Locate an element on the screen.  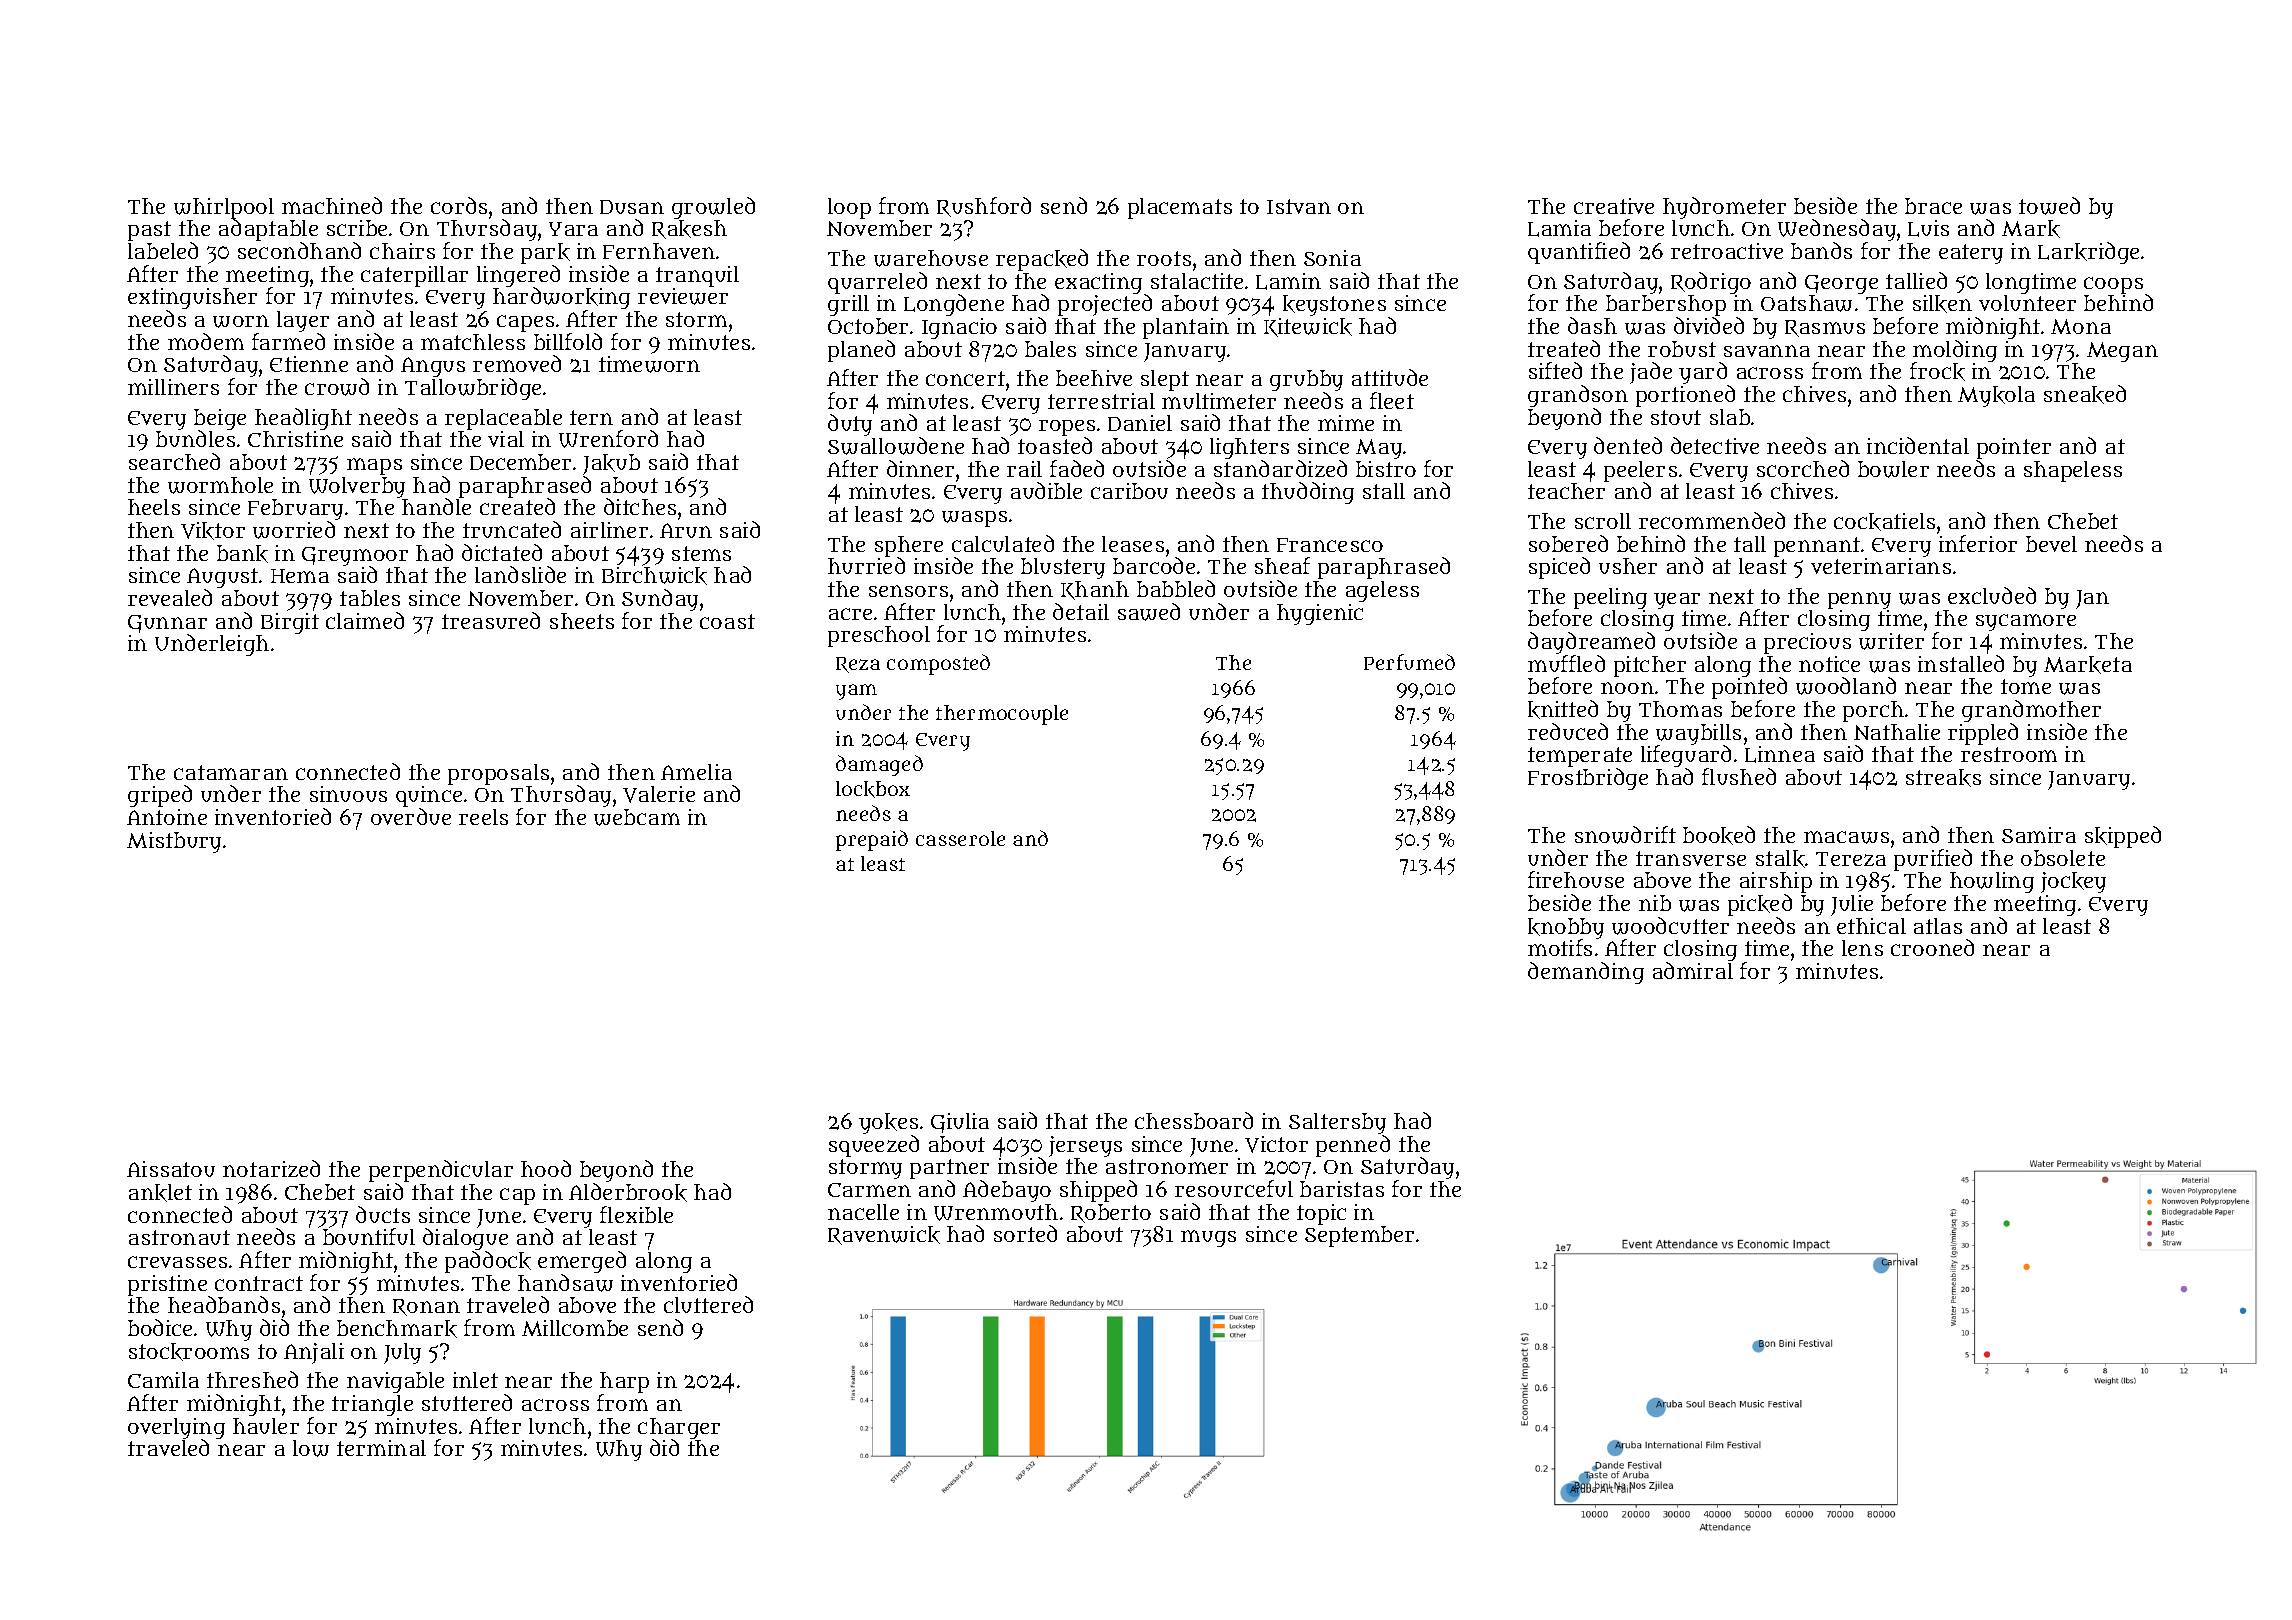
Giulia is located at coordinates (960, 1123).
